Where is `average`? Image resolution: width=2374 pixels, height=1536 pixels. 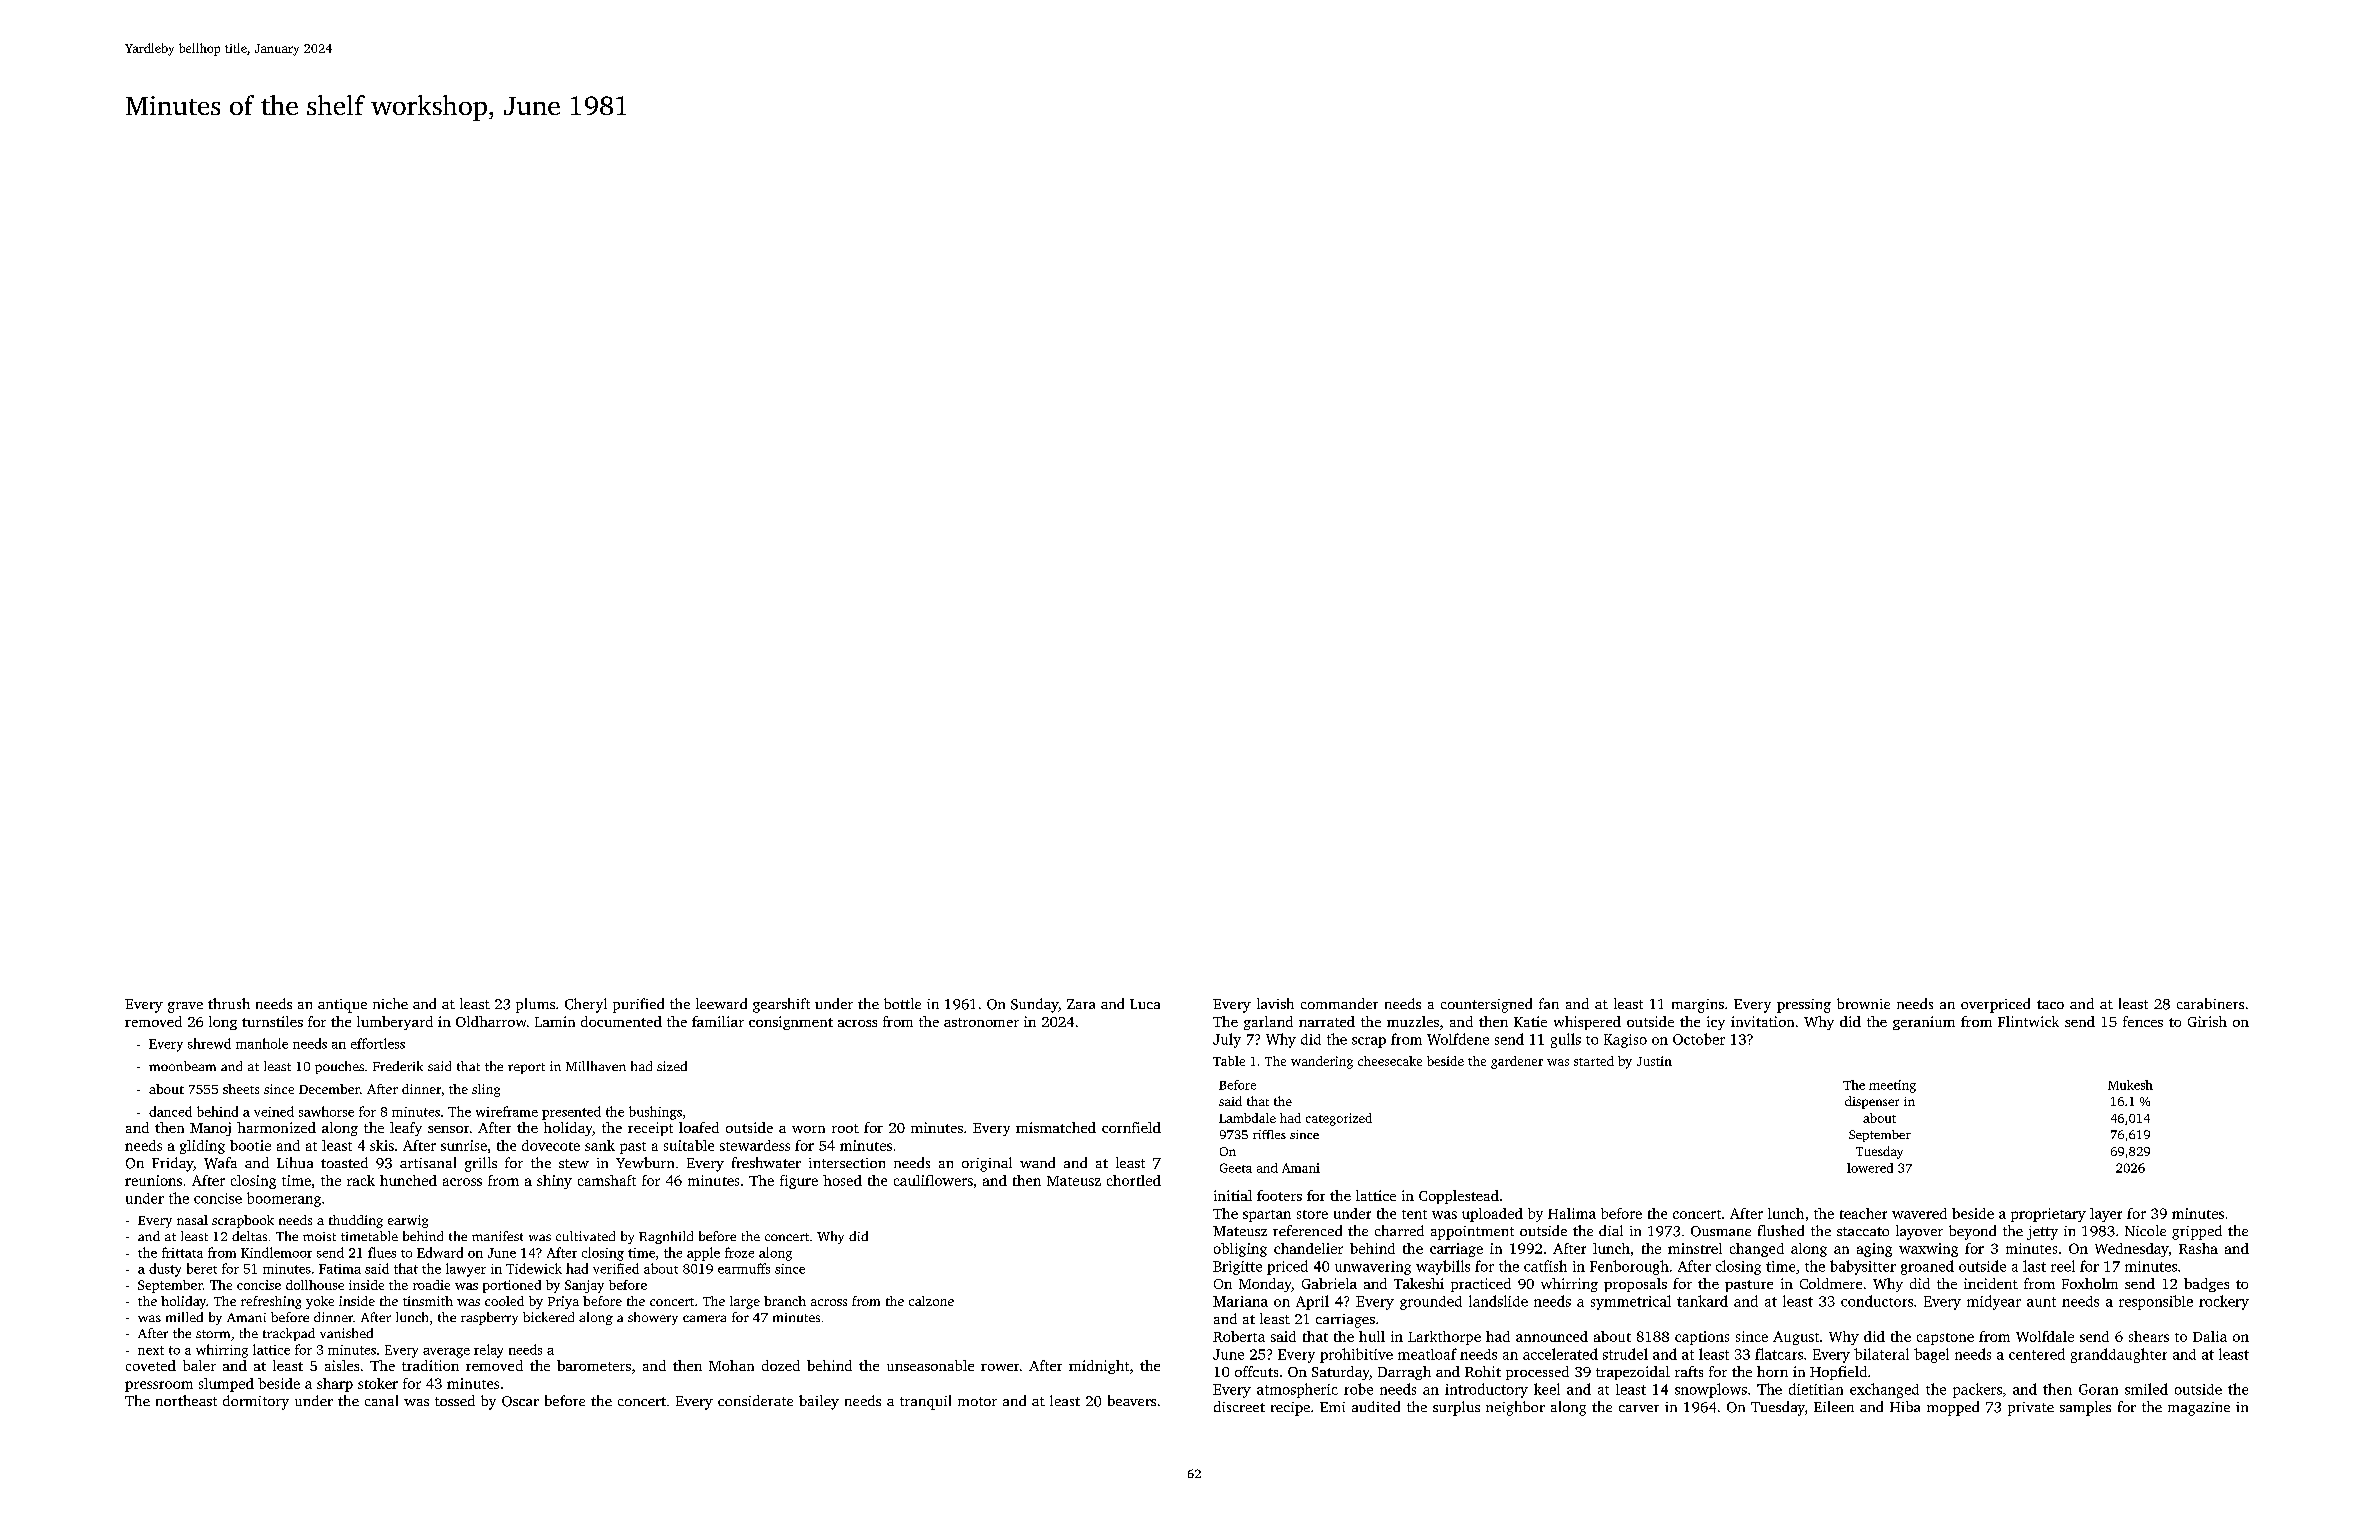 average is located at coordinates (446, 1353).
